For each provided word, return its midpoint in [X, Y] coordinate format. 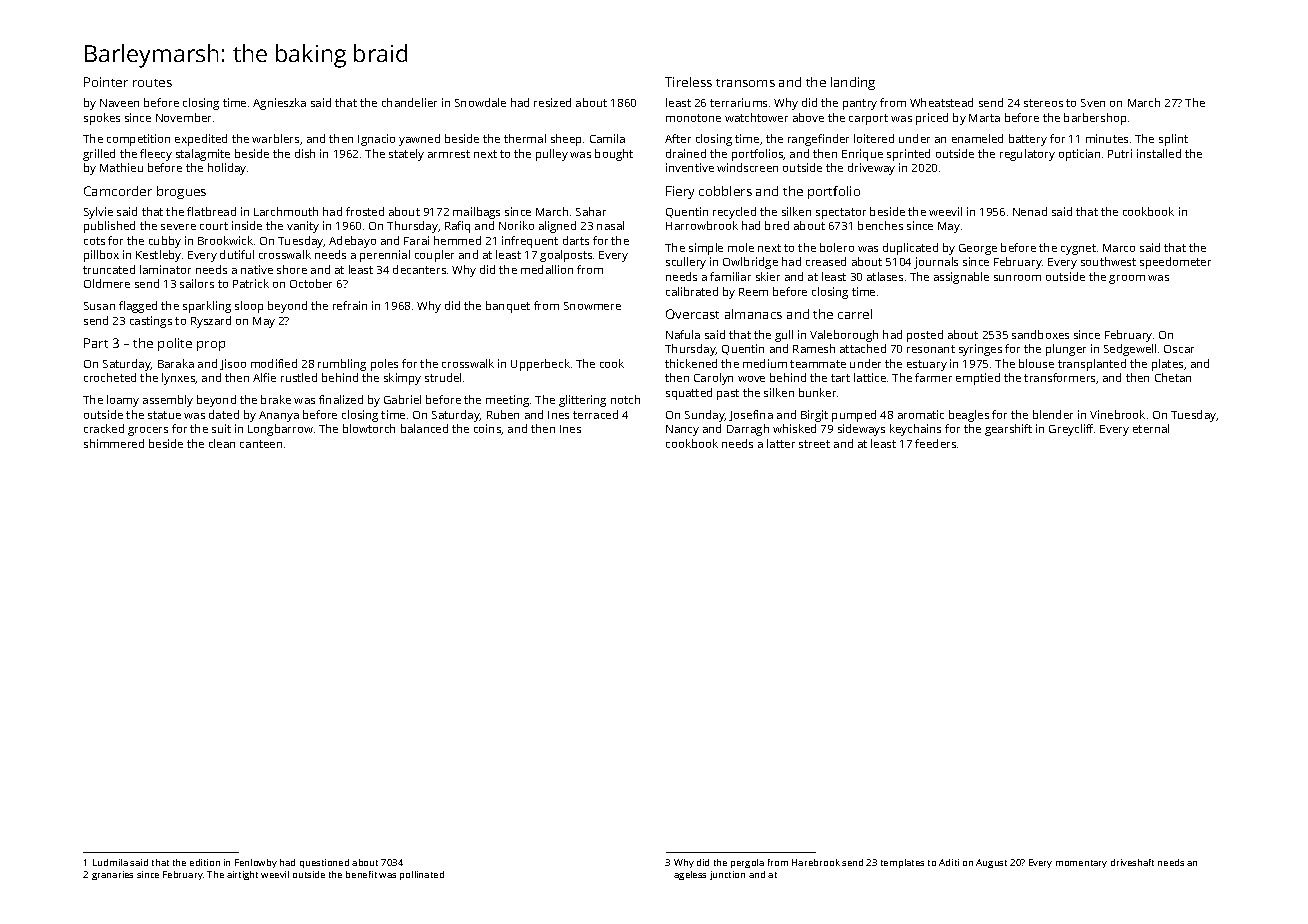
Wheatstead [941, 102]
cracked [104, 428]
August [991, 863]
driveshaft [1132, 862]
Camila [607, 138]
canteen [261, 444]
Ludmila [110, 862]
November [183, 117]
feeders [935, 443]
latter [781, 443]
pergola [747, 863]
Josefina [751, 415]
